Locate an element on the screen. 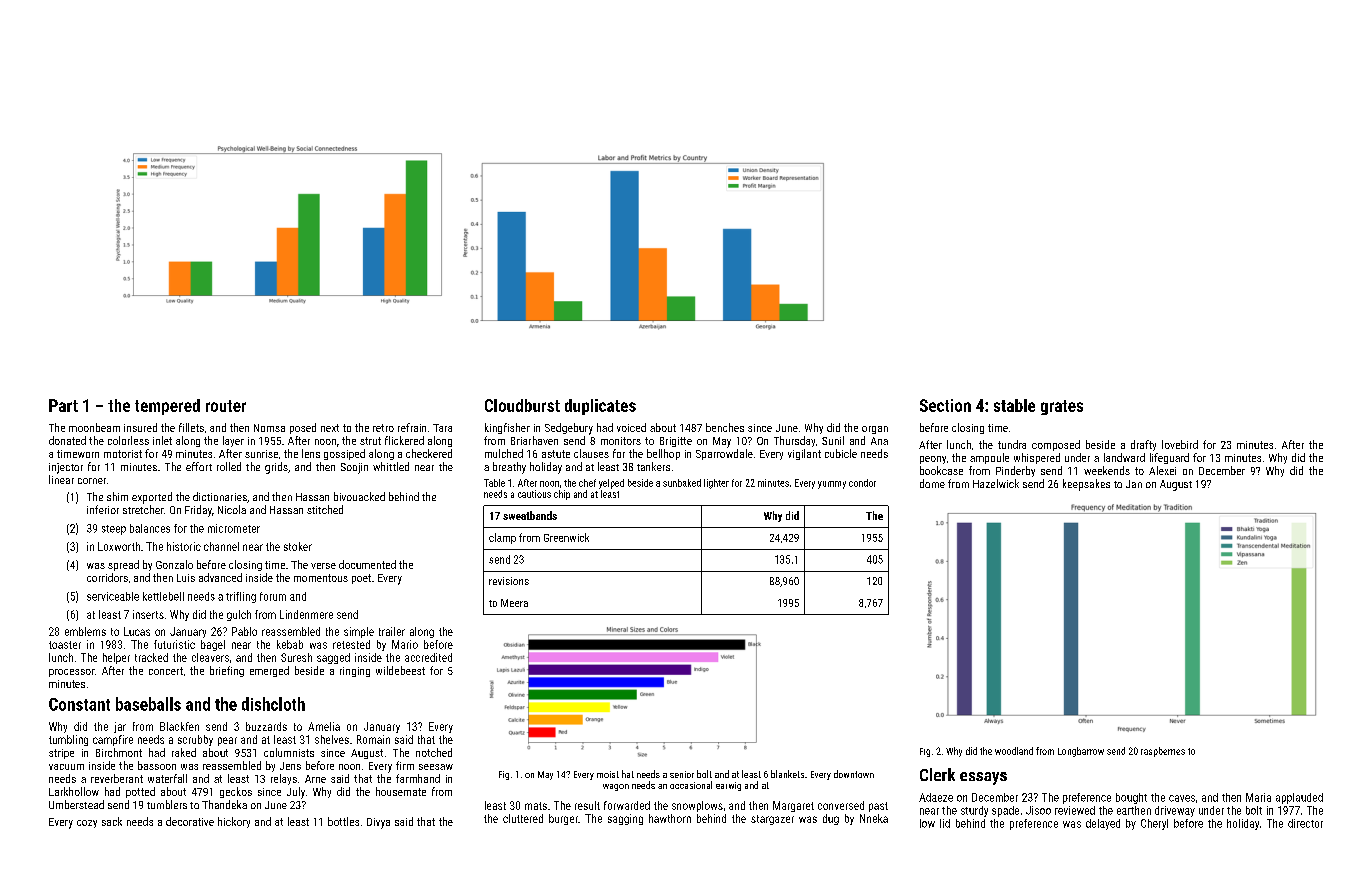 This screenshot has width=1372, height=887. Divya is located at coordinates (378, 823).
